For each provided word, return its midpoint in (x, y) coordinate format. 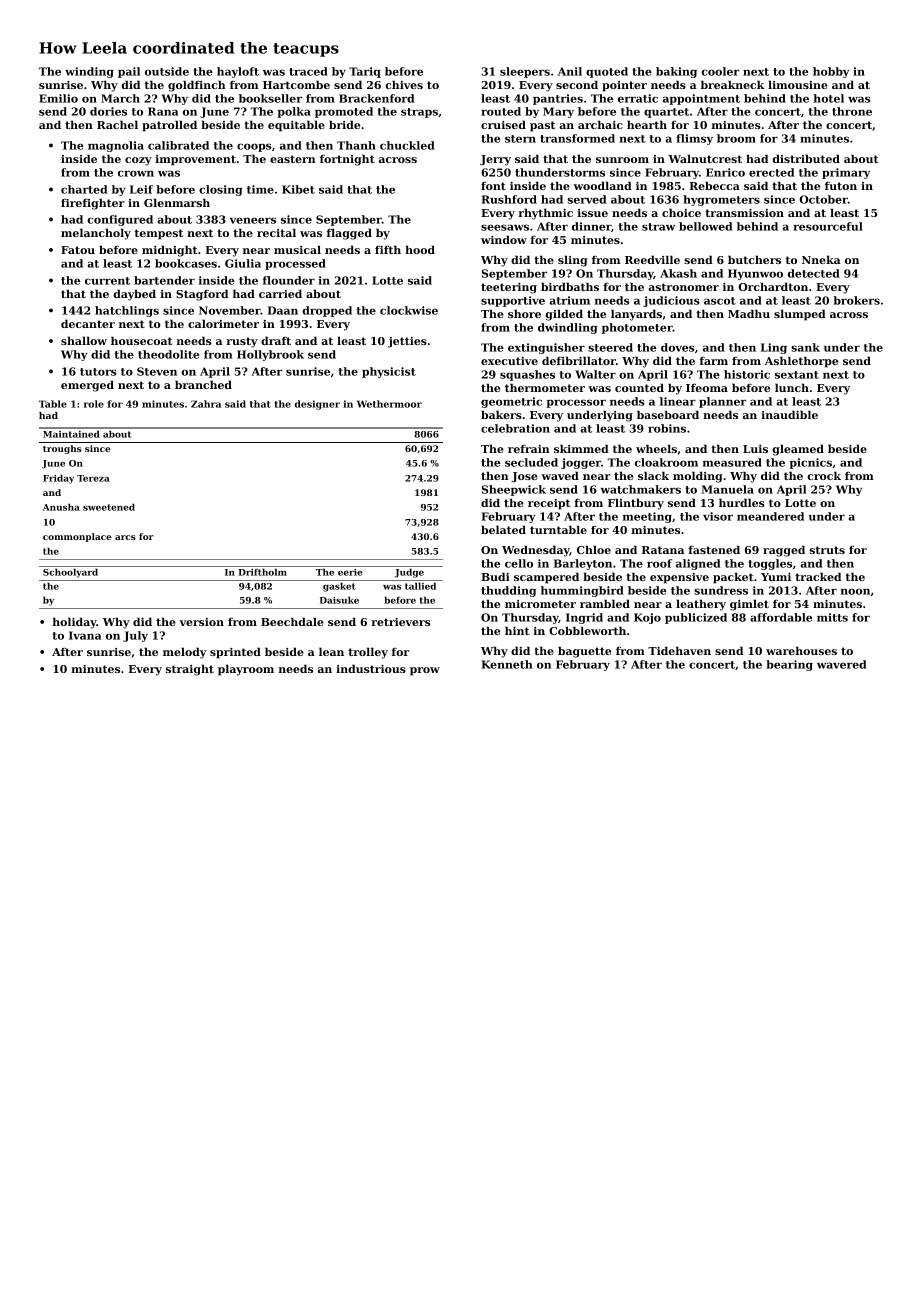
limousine (798, 84)
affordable (781, 617)
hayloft (238, 72)
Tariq (365, 72)
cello (519, 563)
